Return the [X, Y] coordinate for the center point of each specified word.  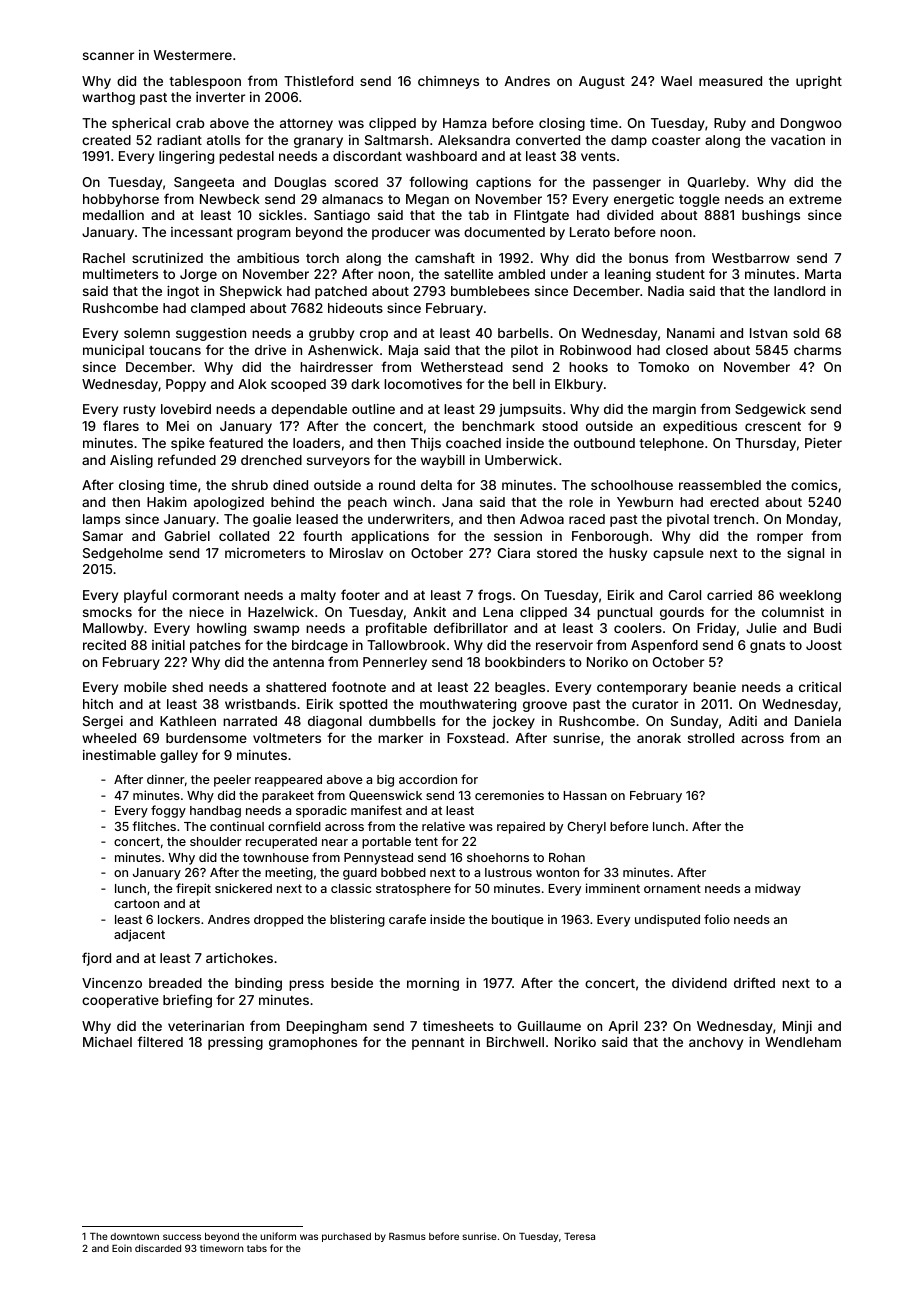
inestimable [119, 755]
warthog [108, 98]
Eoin [122, 1248]
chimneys [448, 82]
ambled [521, 274]
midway [778, 889]
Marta [823, 274]
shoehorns [498, 857]
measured [730, 81]
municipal [113, 351]
